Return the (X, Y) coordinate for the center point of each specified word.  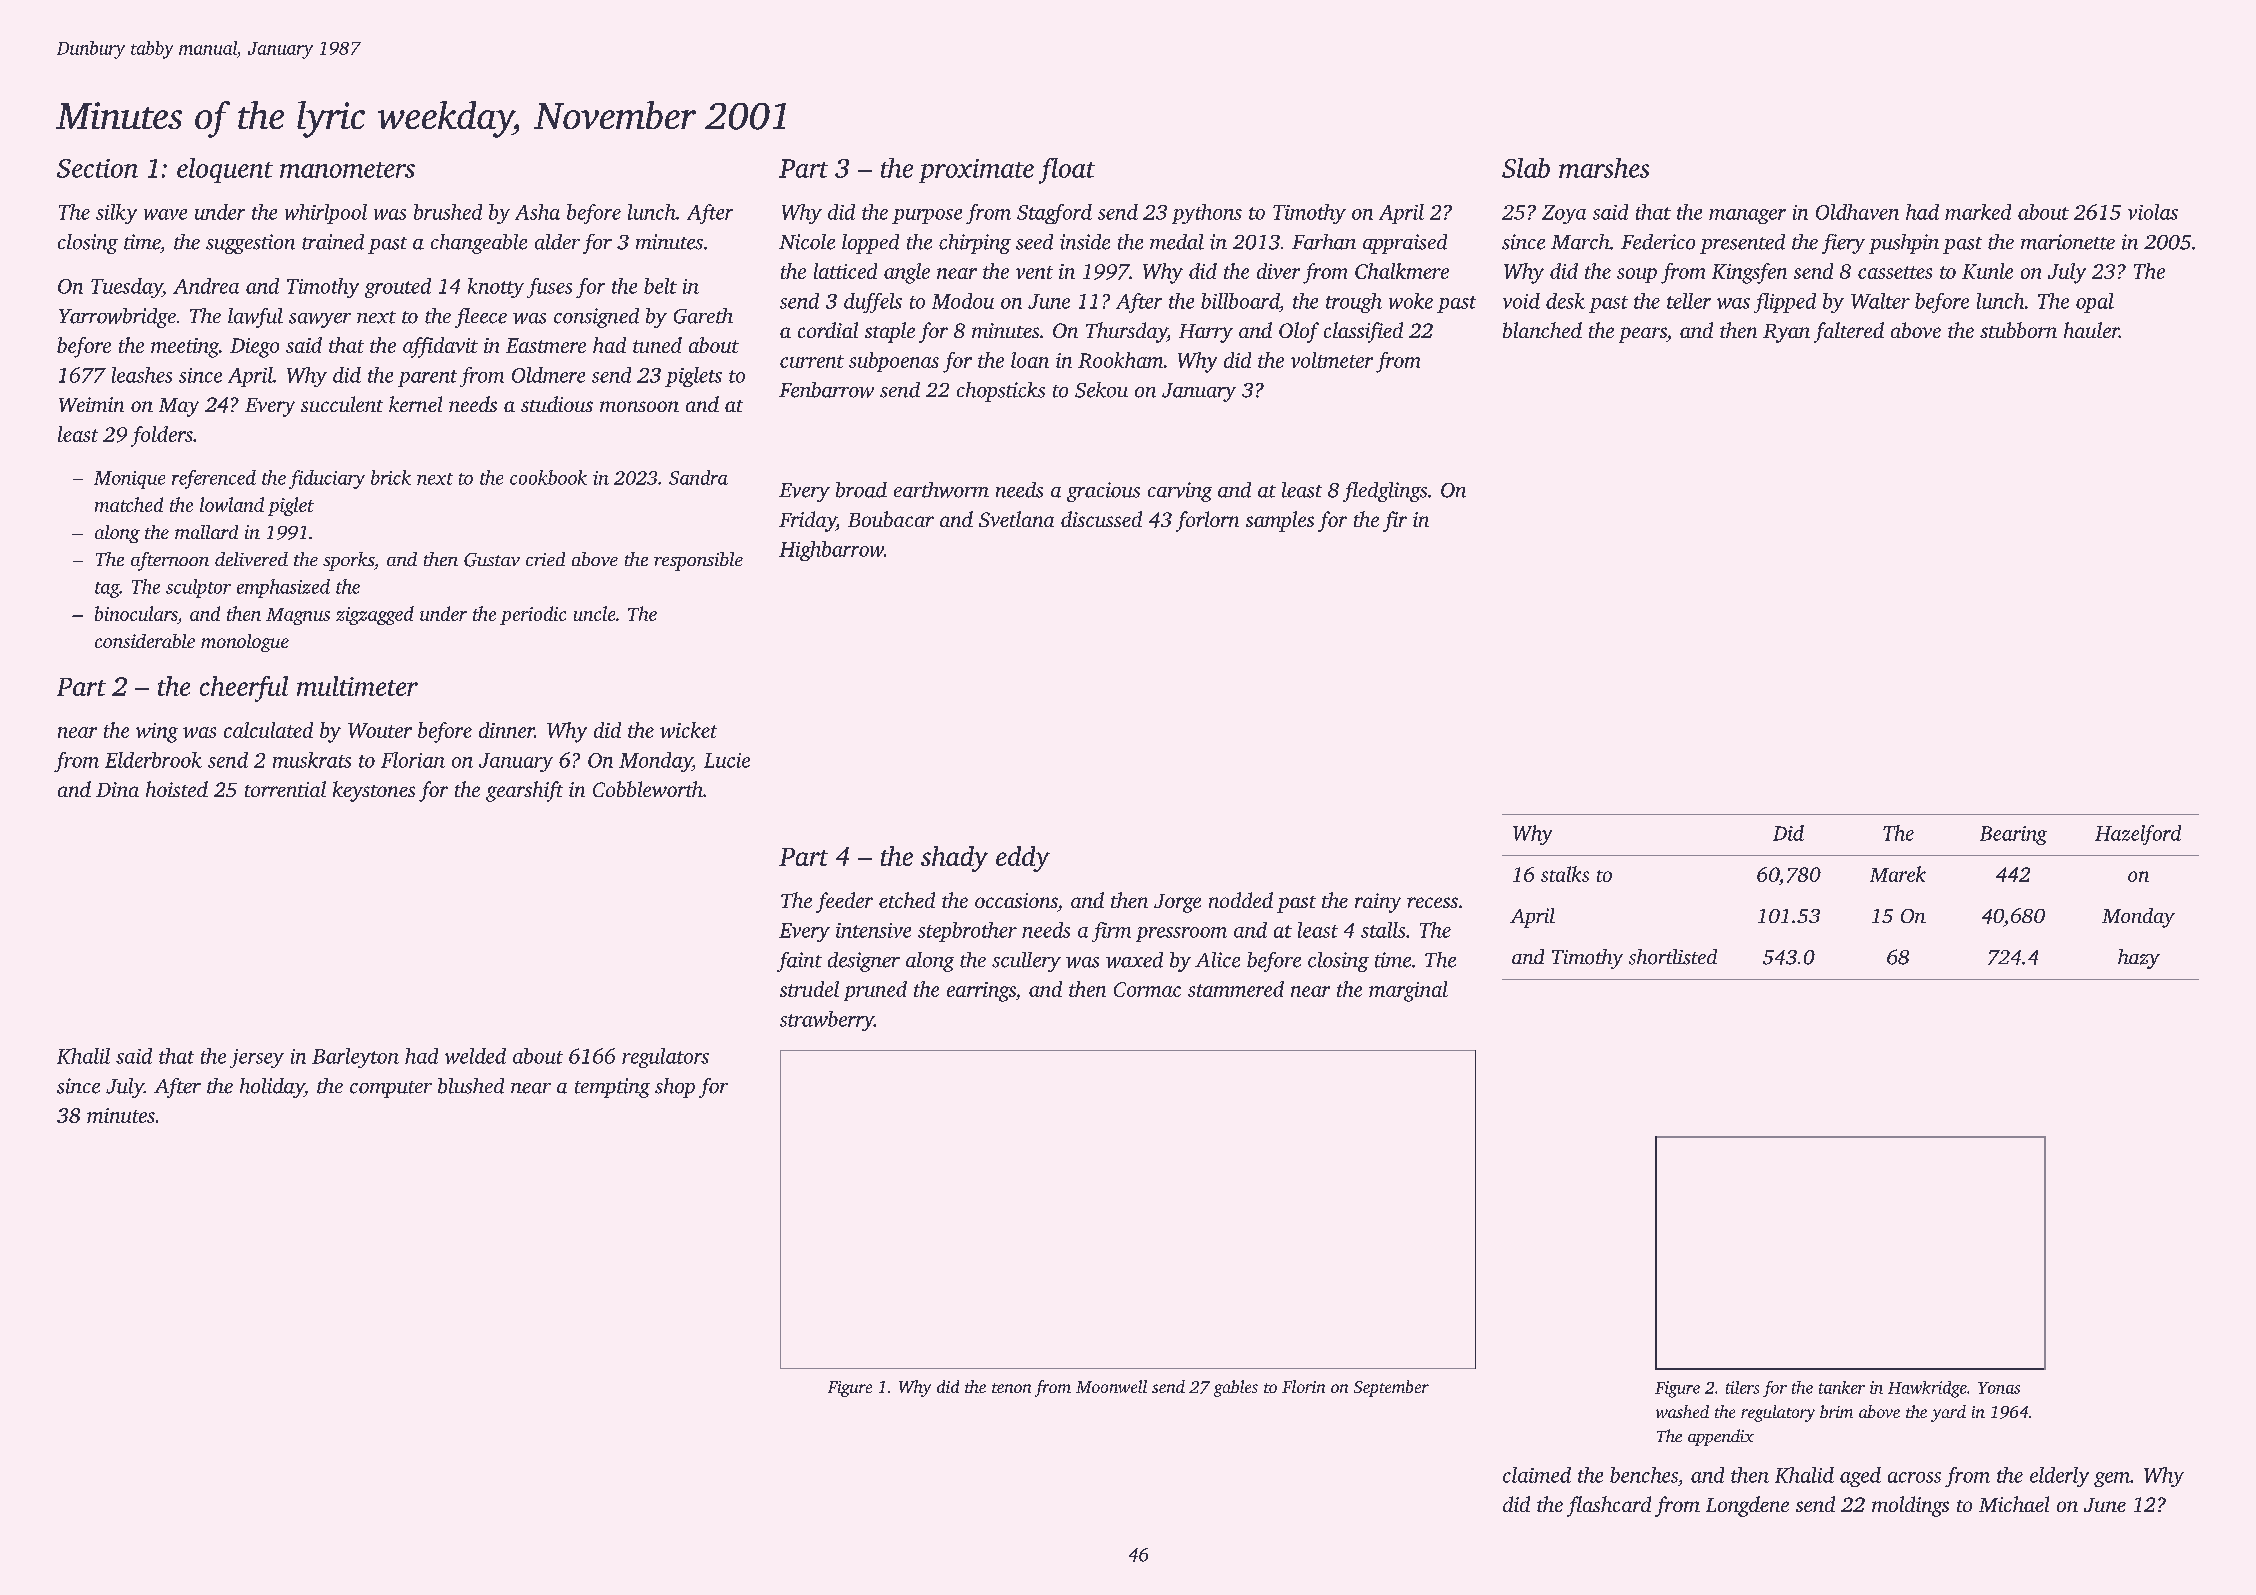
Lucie (727, 760)
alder (557, 242)
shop (675, 1088)
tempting (612, 1088)
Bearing (2013, 835)
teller (1689, 301)
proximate (976, 171)
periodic (533, 615)
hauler (2091, 330)
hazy (2139, 959)
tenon (1011, 1388)
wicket (688, 730)
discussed (1101, 519)
